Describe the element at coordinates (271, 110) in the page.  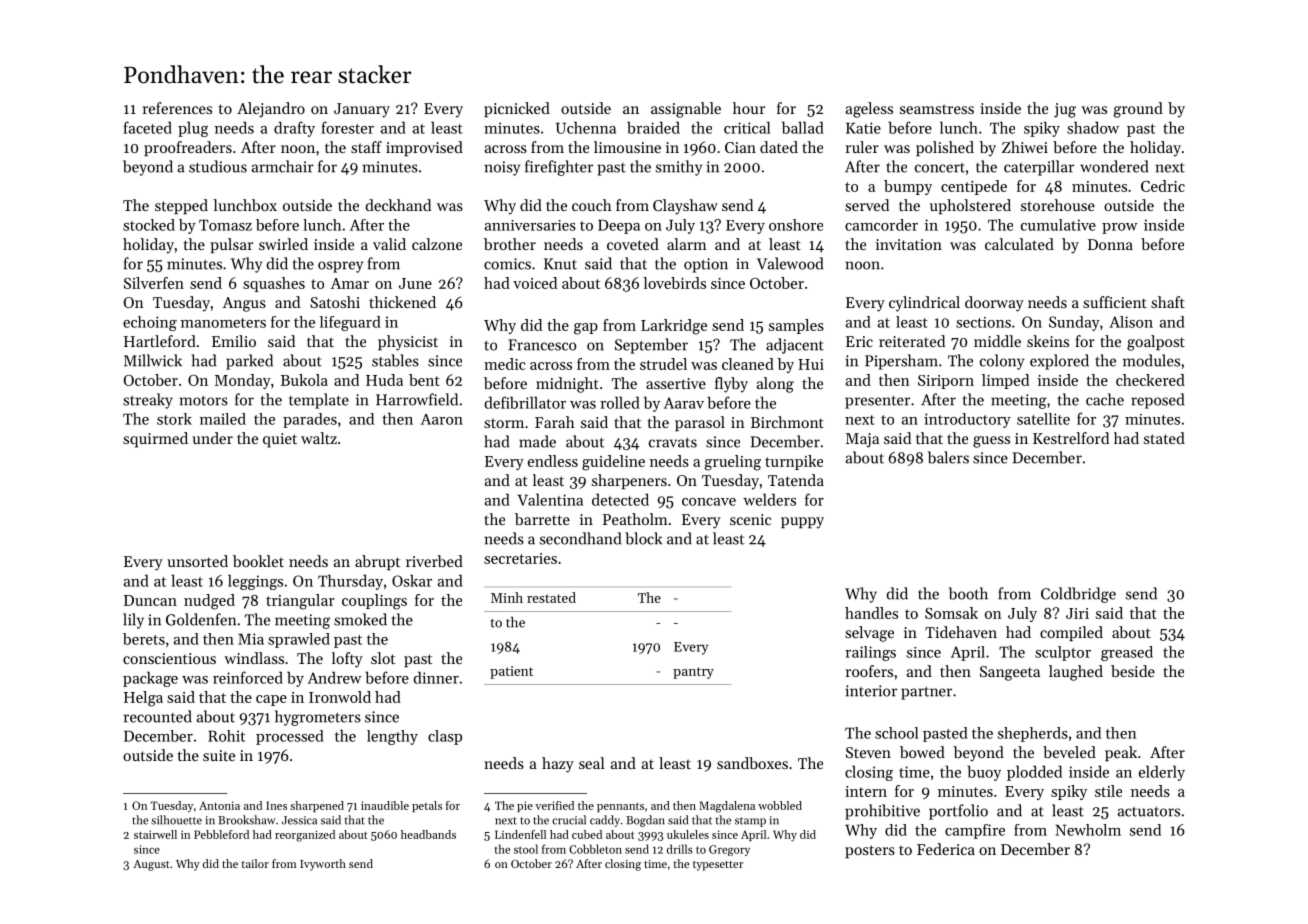
I see `Alejandro` at that location.
